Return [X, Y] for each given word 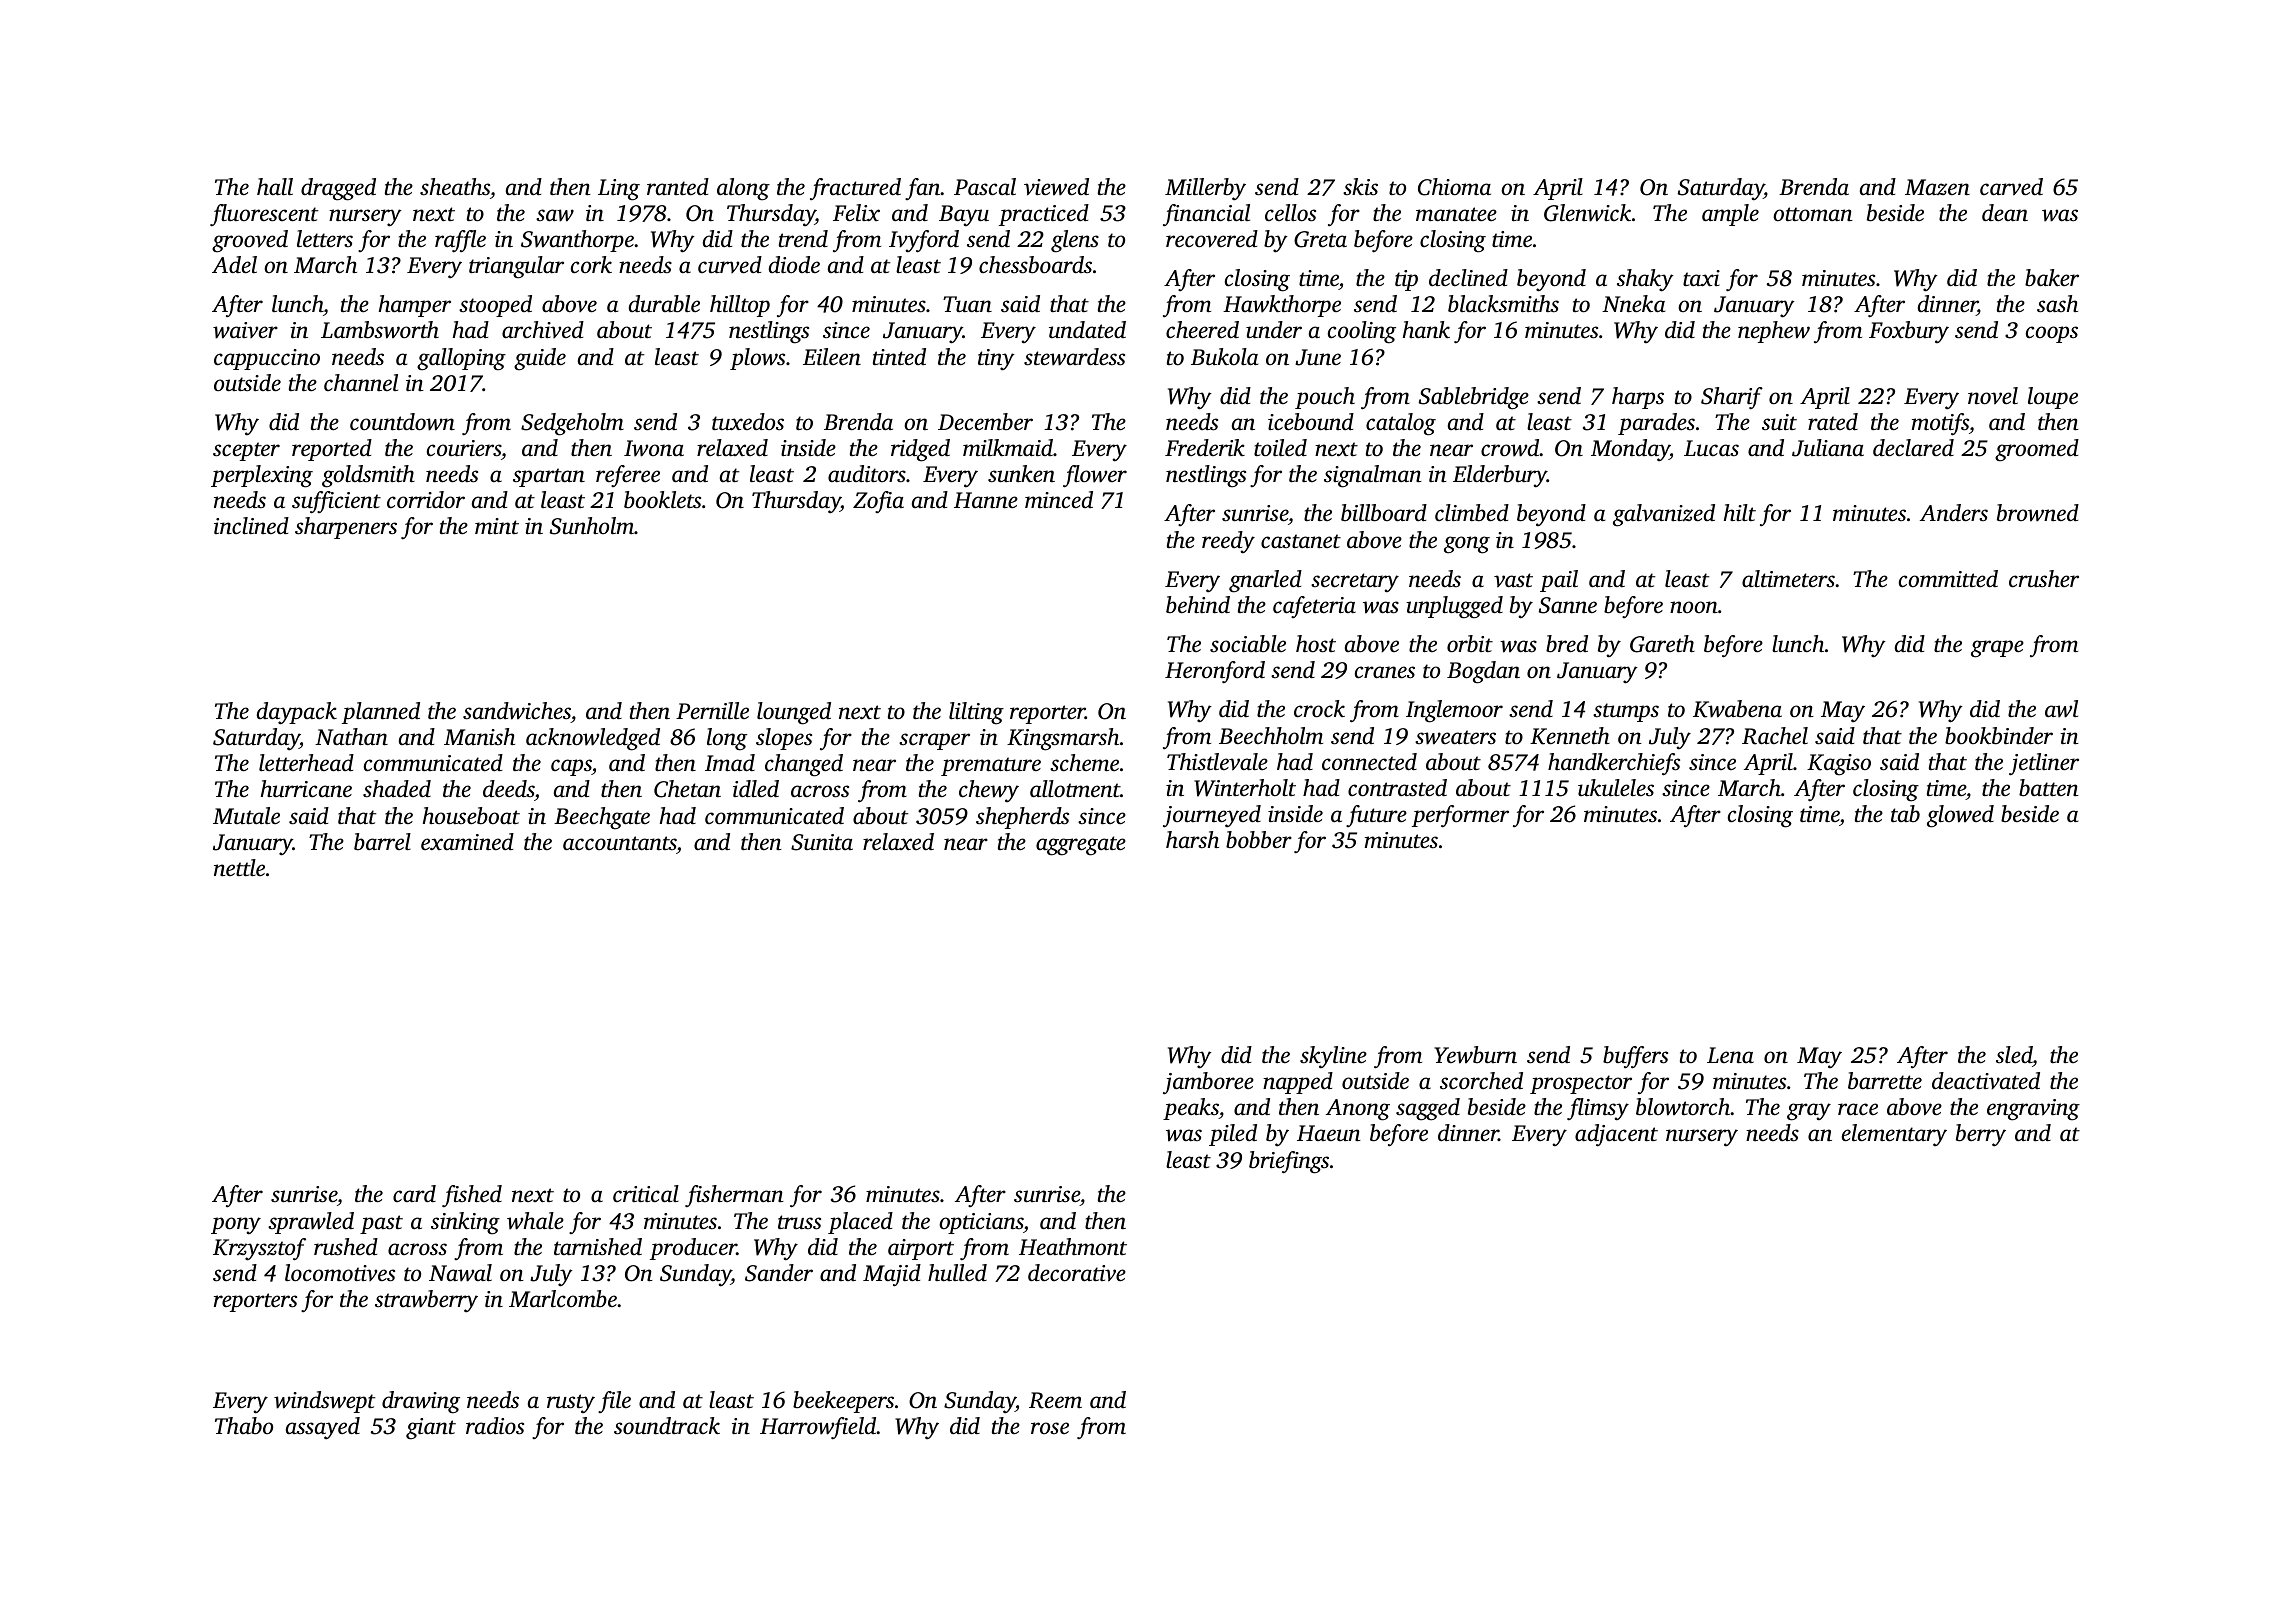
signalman [1373, 476]
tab [1905, 813]
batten [2049, 788]
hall [275, 186]
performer [1460, 816]
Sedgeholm [572, 424]
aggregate [1081, 846]
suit [1779, 422]
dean [2005, 213]
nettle [239, 868]
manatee [1456, 214]
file [614, 1402]
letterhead [306, 762]
